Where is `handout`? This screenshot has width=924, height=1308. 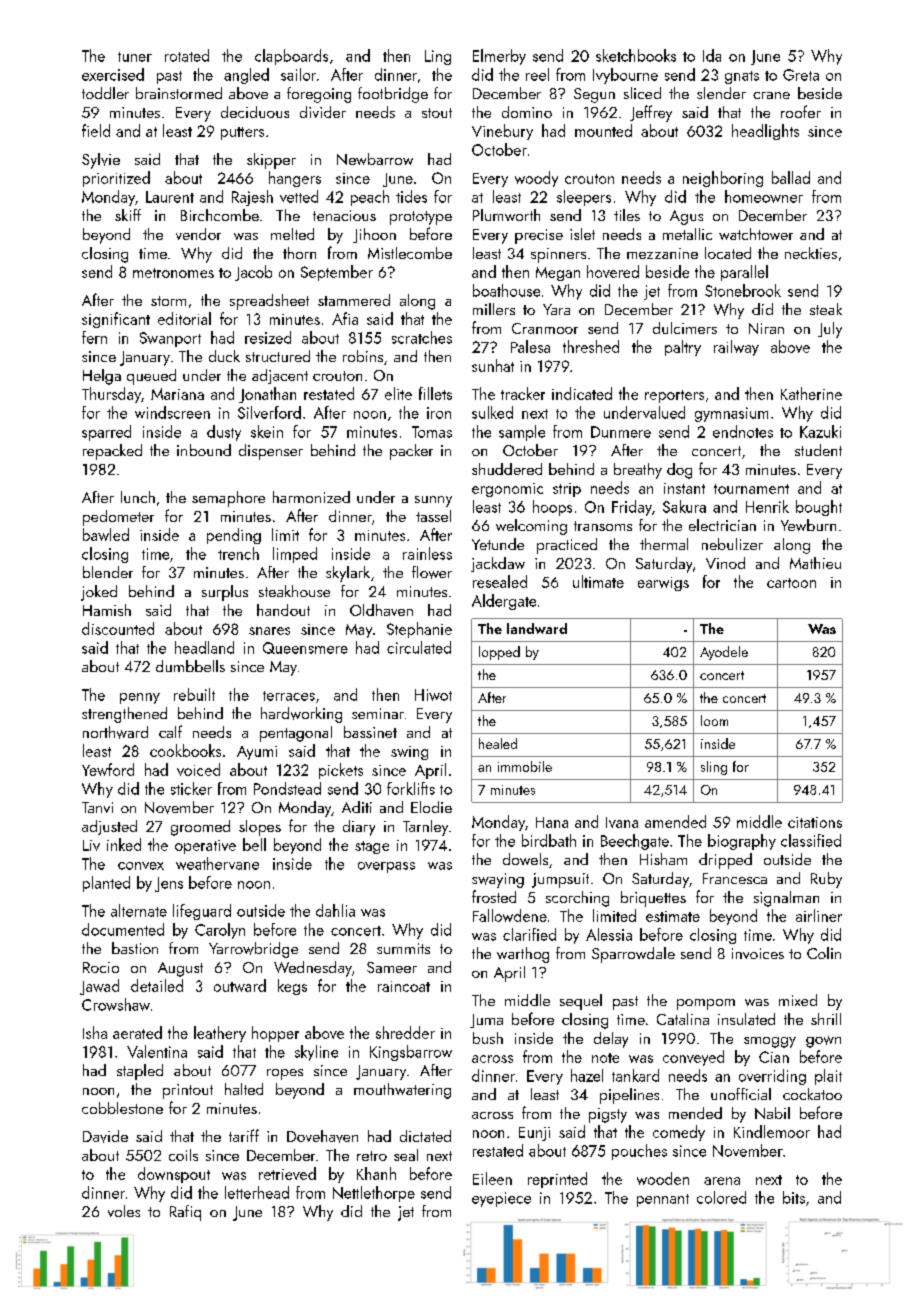 handout is located at coordinates (283, 610).
